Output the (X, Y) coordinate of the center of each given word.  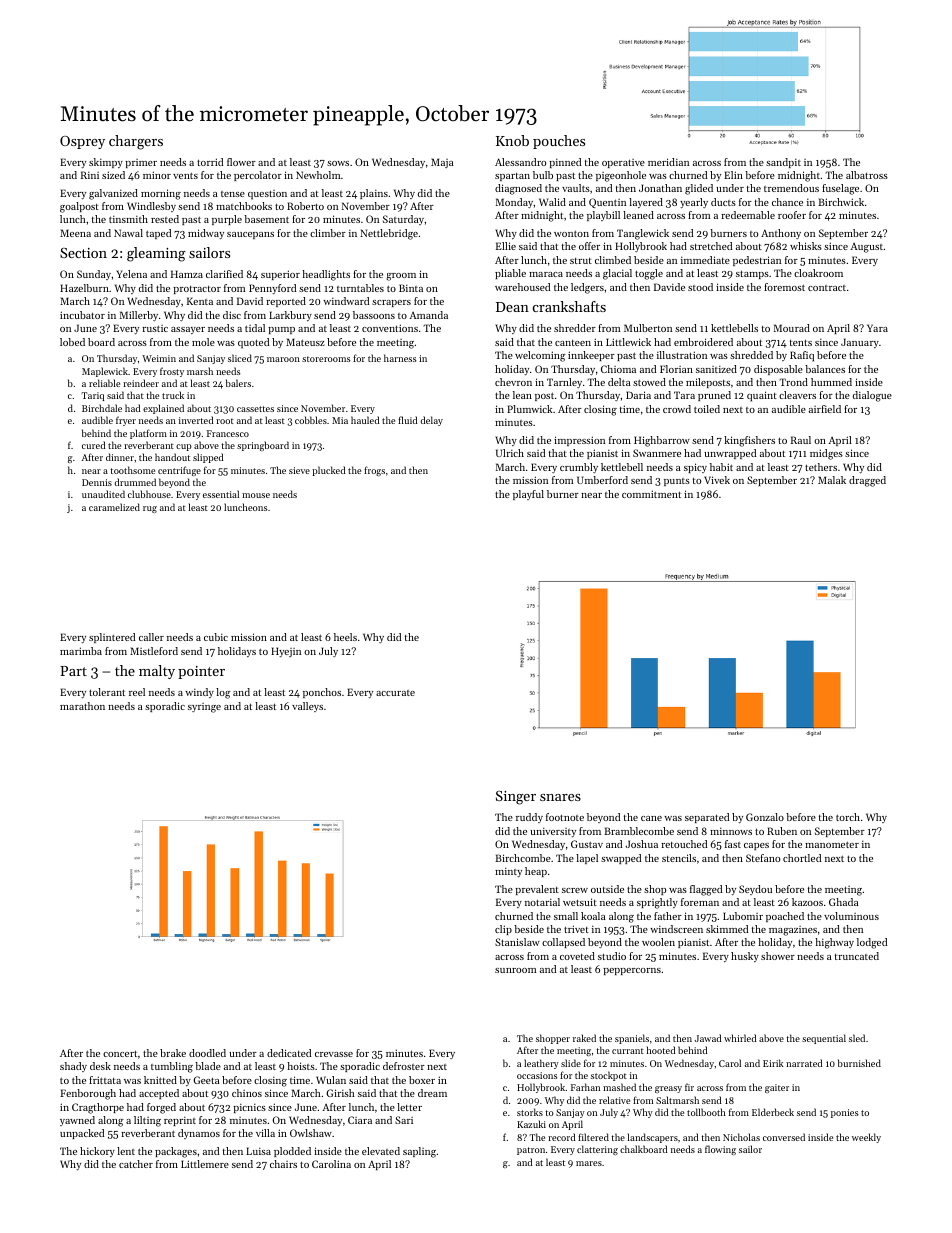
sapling (419, 1152)
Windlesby (151, 207)
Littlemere (205, 1164)
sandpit (783, 163)
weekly (866, 1138)
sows (338, 163)
